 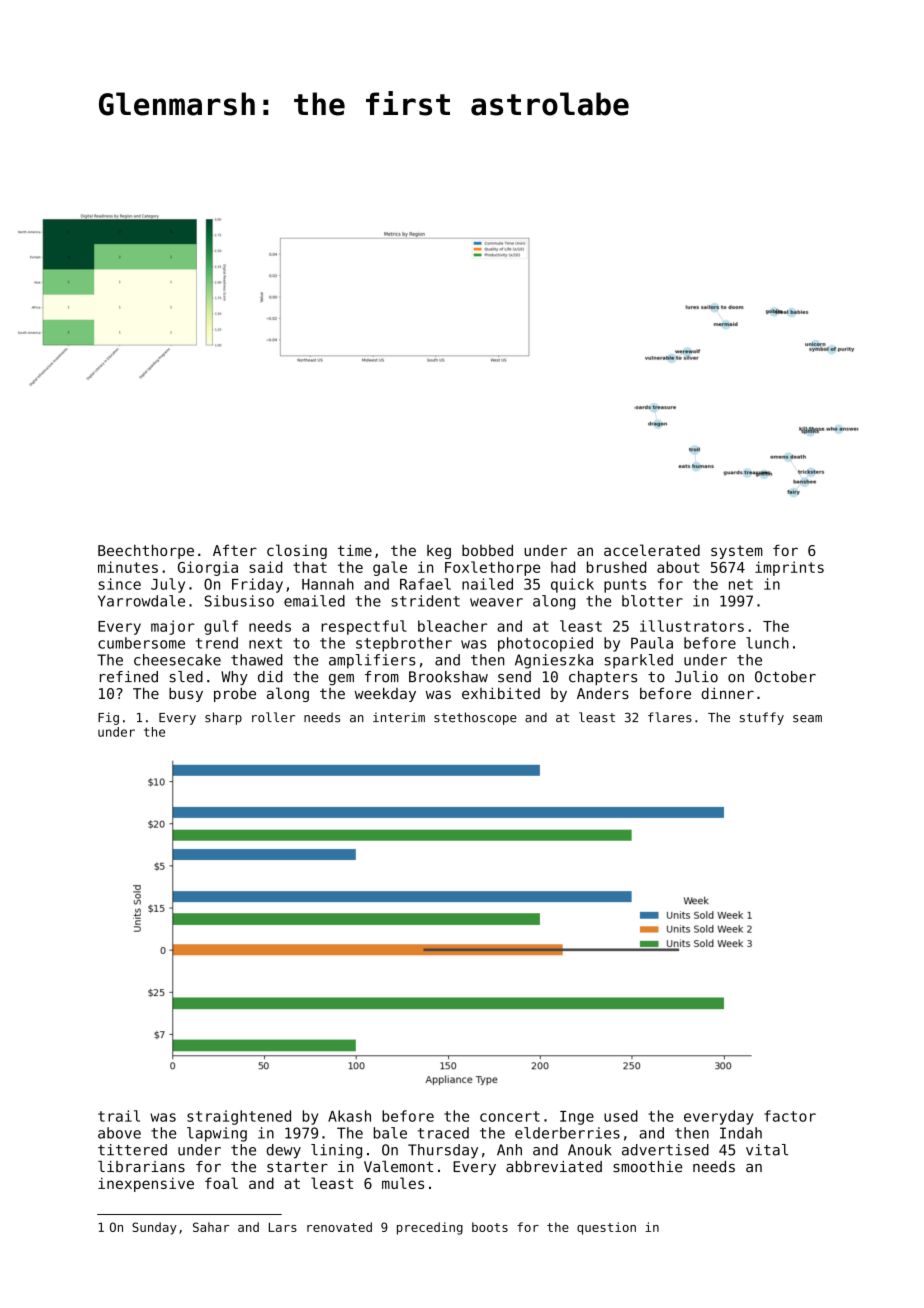 I want to click on Sahar, so click(x=211, y=1227).
